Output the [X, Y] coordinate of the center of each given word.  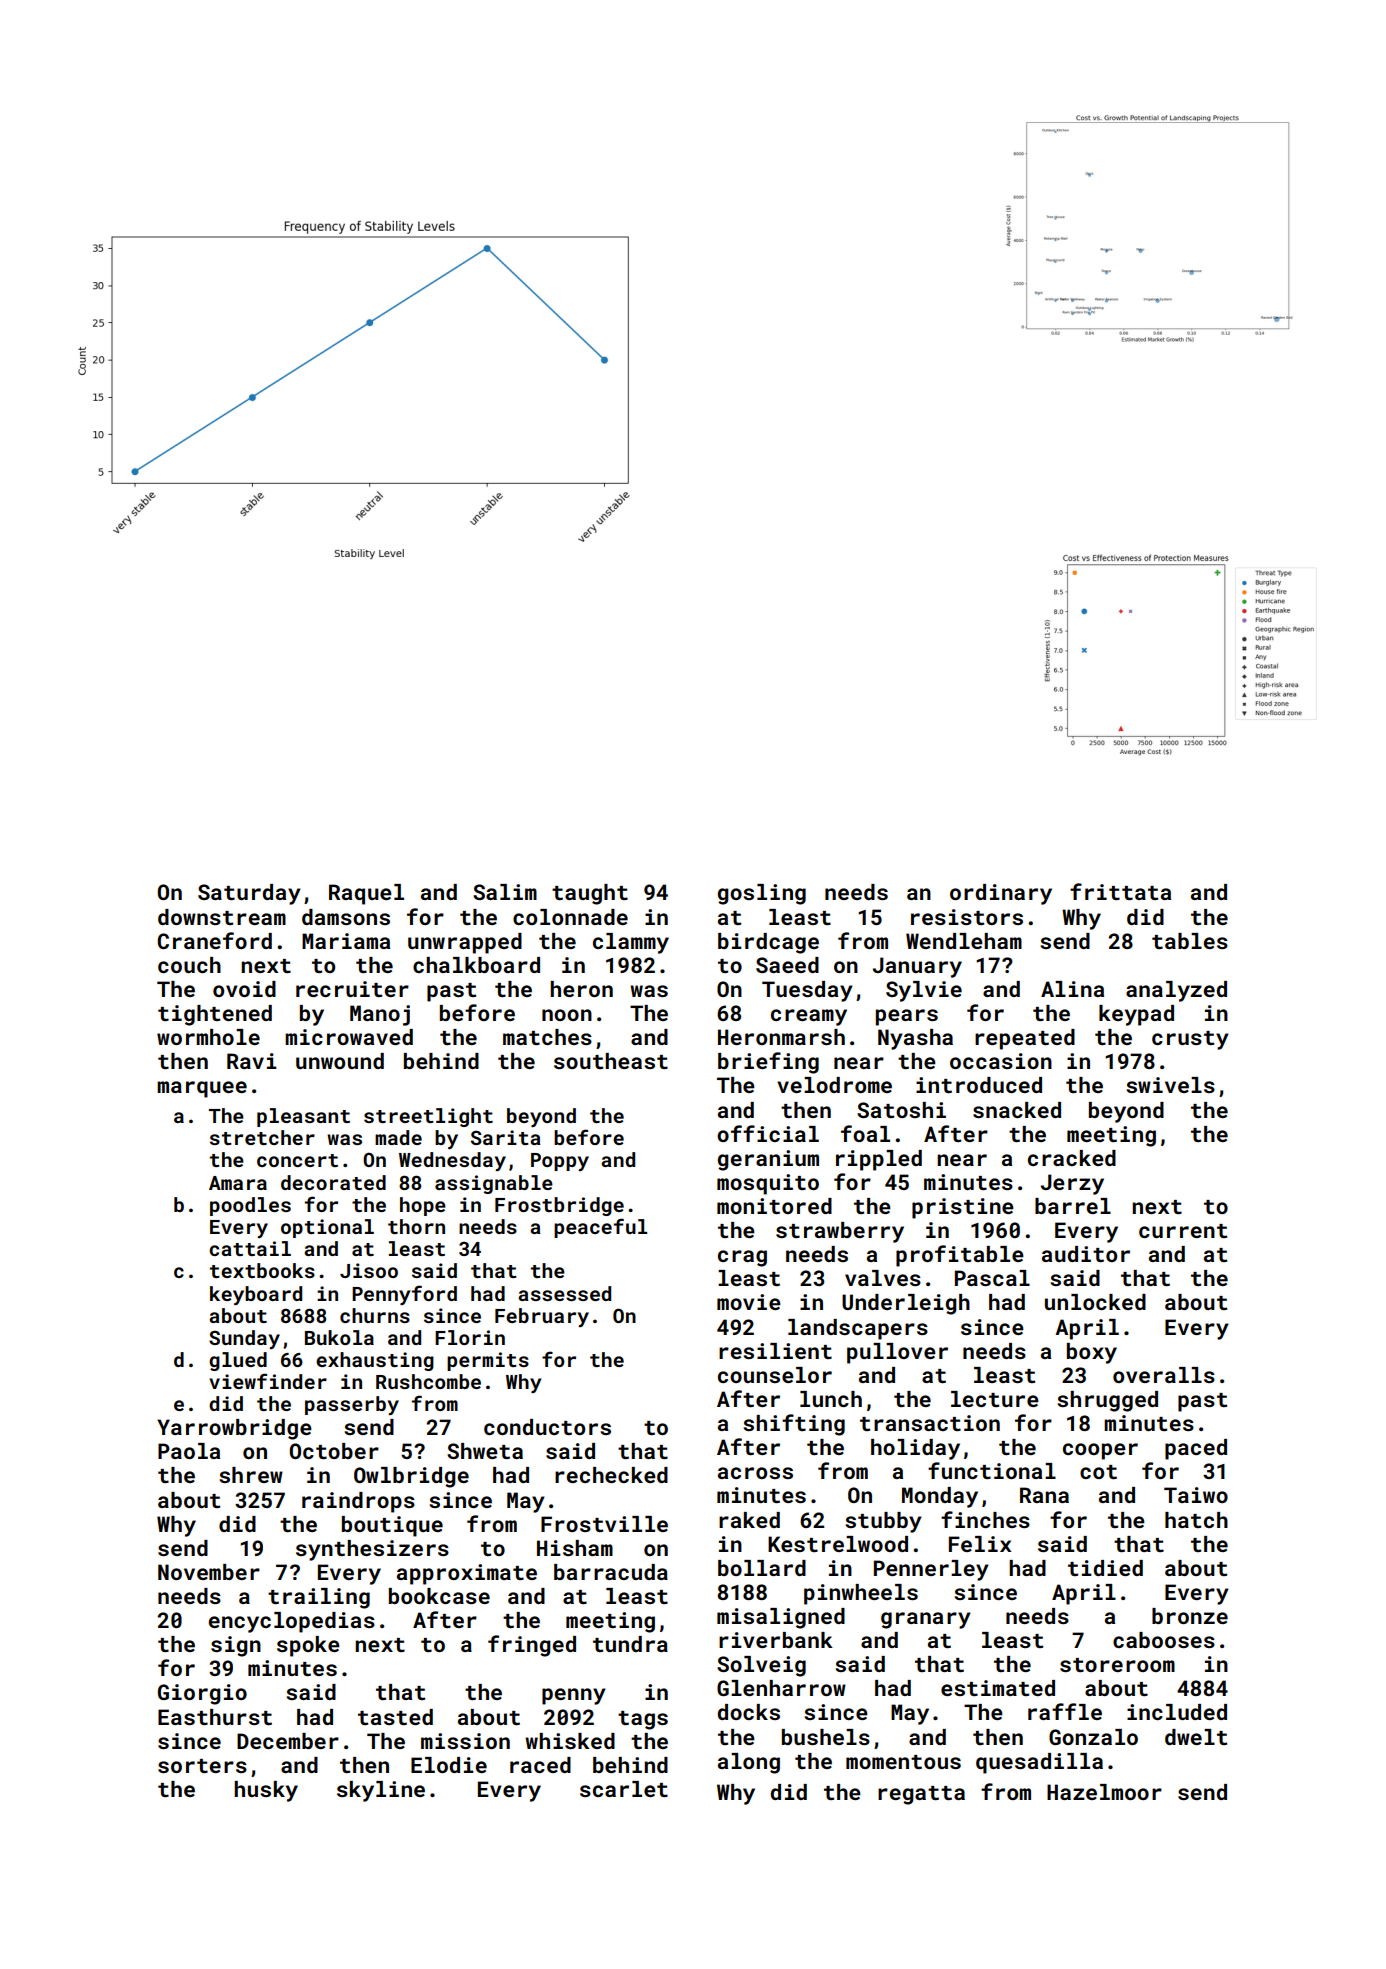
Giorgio [202, 1694]
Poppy [560, 1162]
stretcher [262, 1137]
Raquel [366, 894]
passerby [352, 1405]
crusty [1190, 1040]
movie [749, 1302]
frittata [1120, 891]
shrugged [1108, 1401]
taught [590, 894]
